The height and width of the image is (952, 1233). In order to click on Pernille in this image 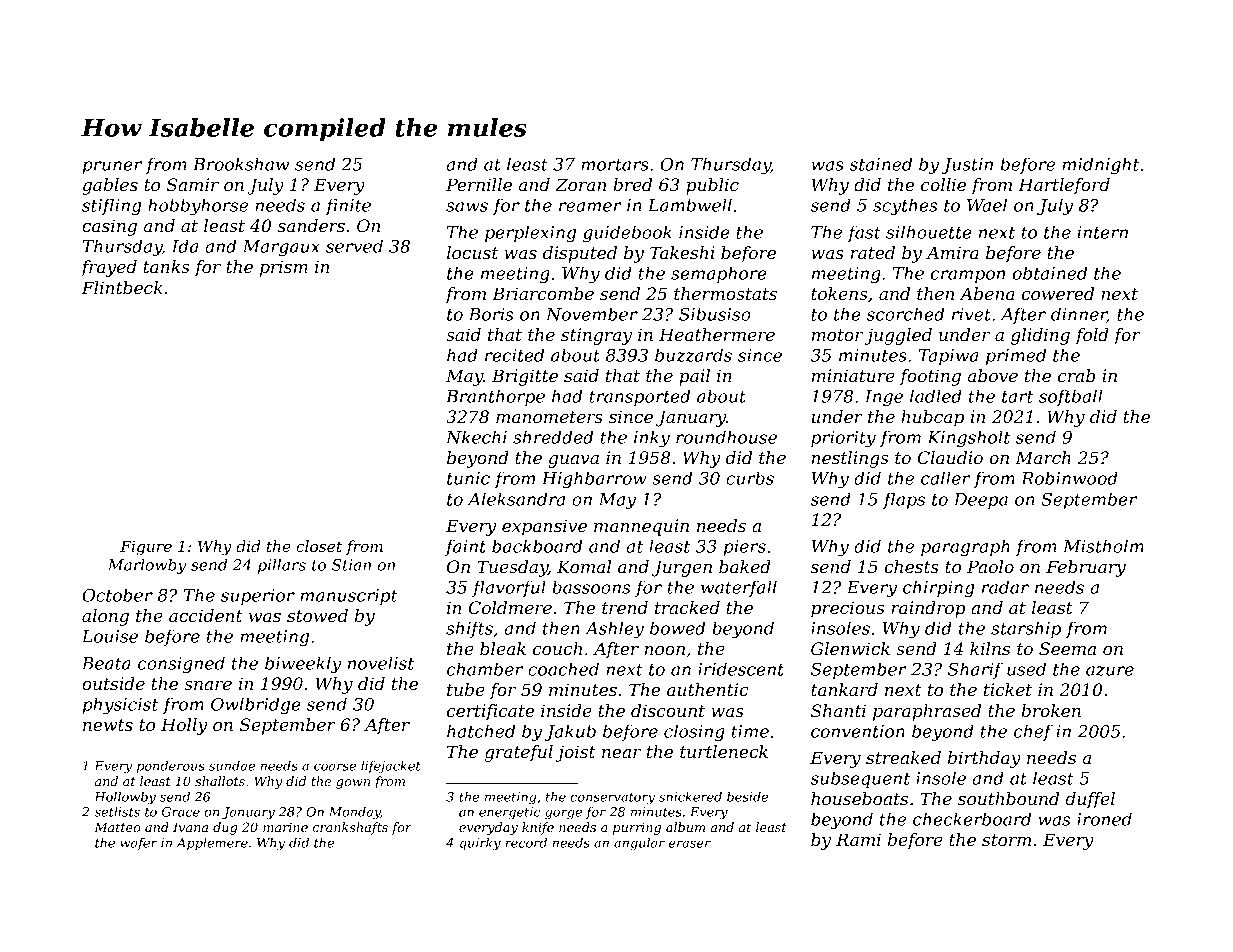, I will do `click(479, 184)`.
